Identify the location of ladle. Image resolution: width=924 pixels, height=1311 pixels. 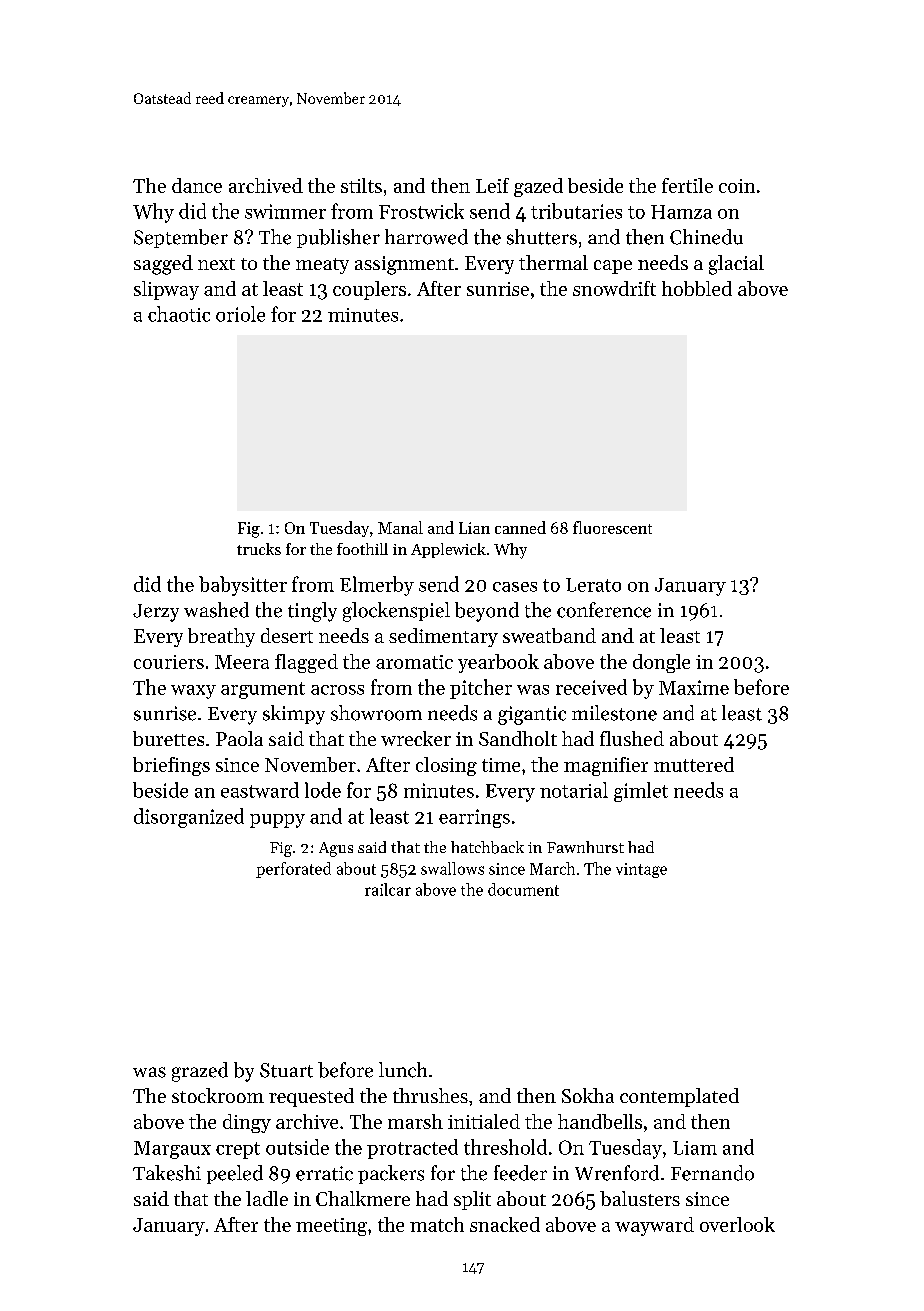
(267, 1198).
